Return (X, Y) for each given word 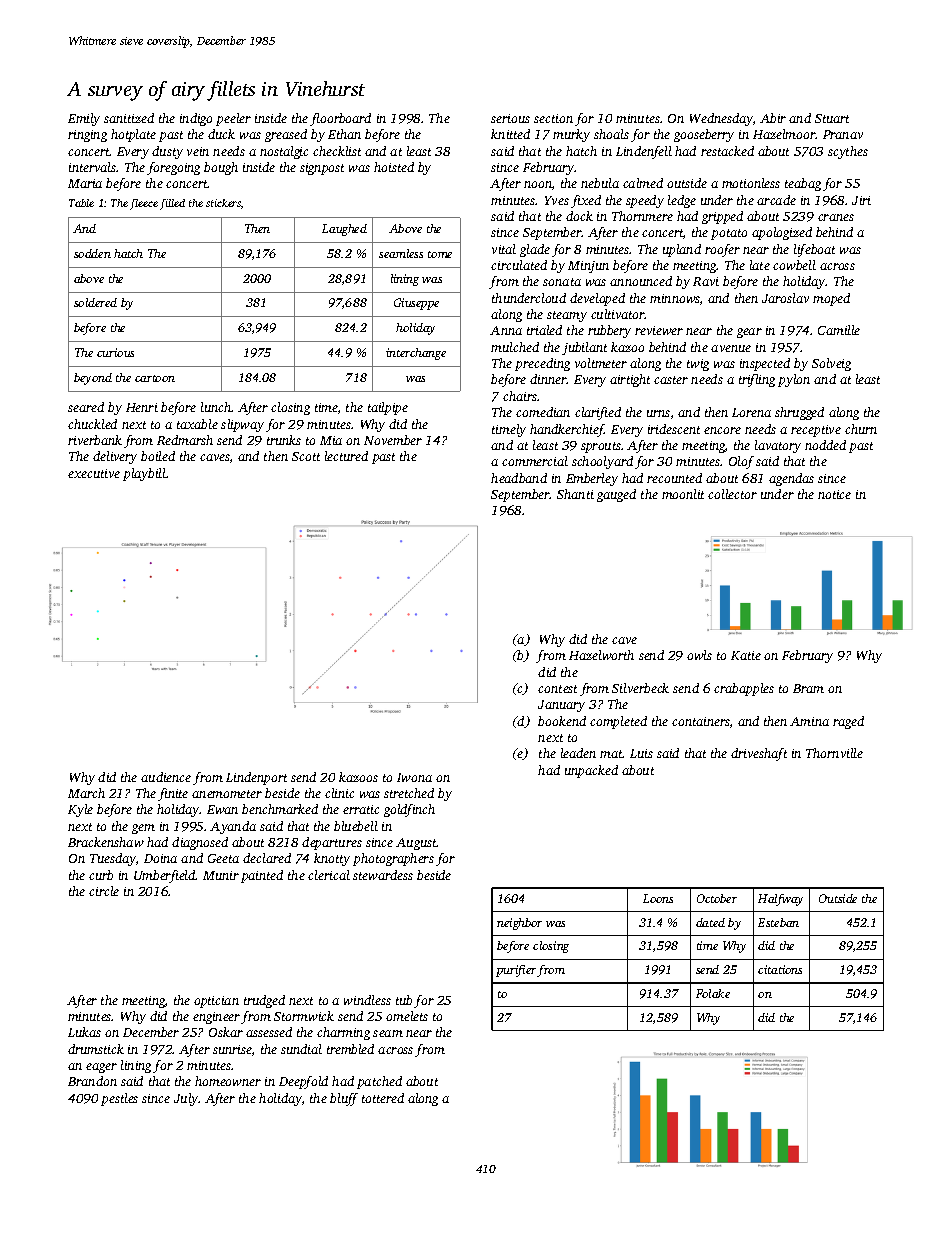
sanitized (129, 118)
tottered (383, 1098)
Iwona (414, 777)
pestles (119, 1099)
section (553, 118)
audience (166, 777)
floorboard (340, 119)
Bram (808, 688)
